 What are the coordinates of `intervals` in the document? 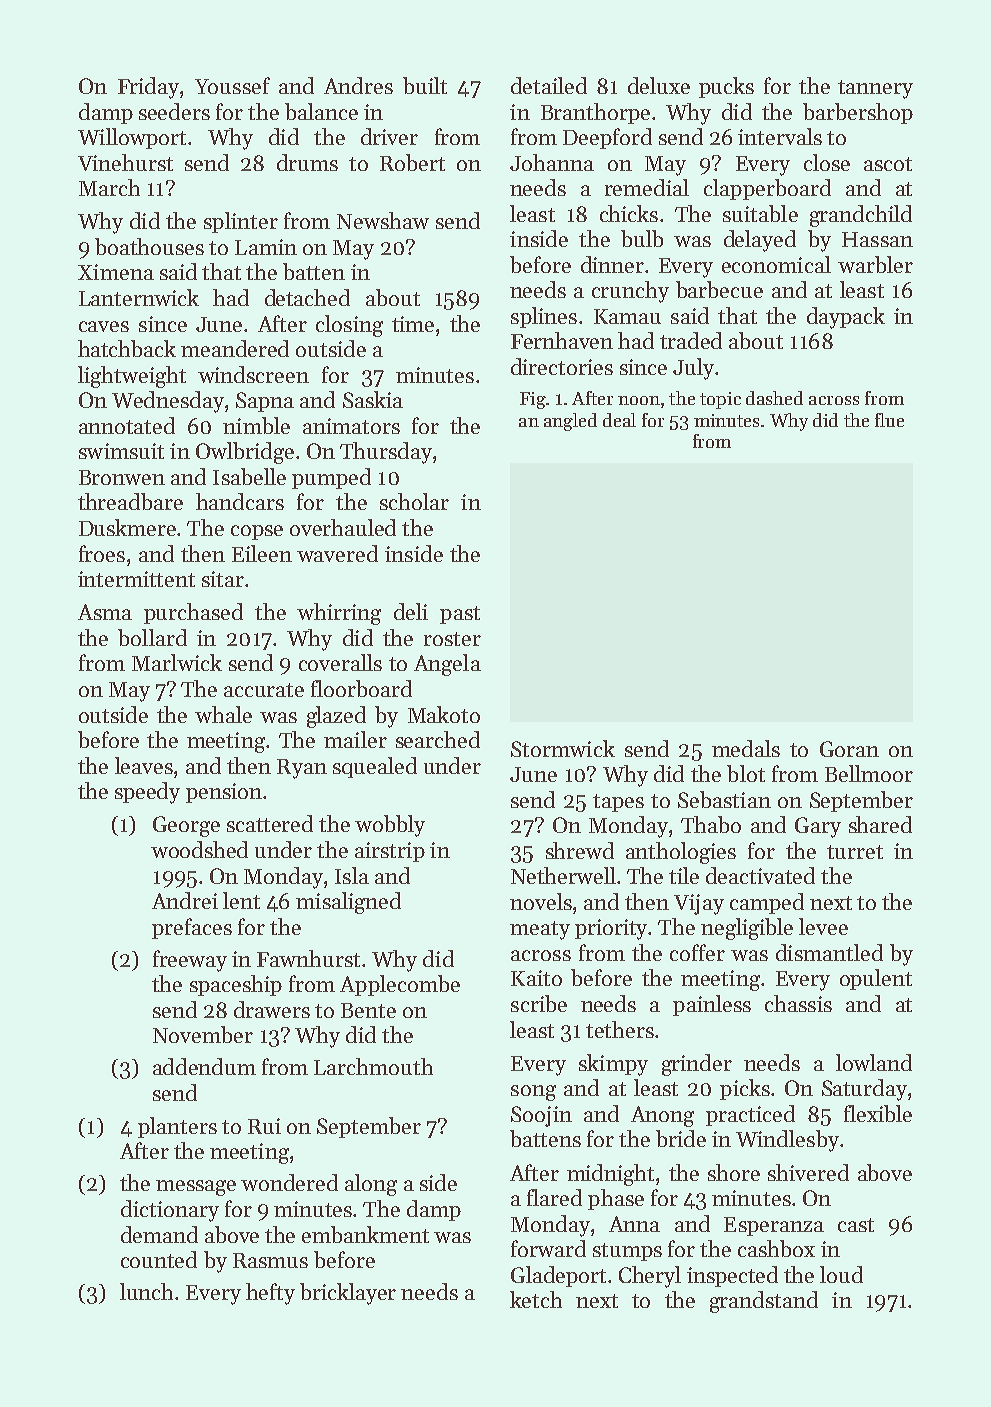 It's located at (780, 136).
